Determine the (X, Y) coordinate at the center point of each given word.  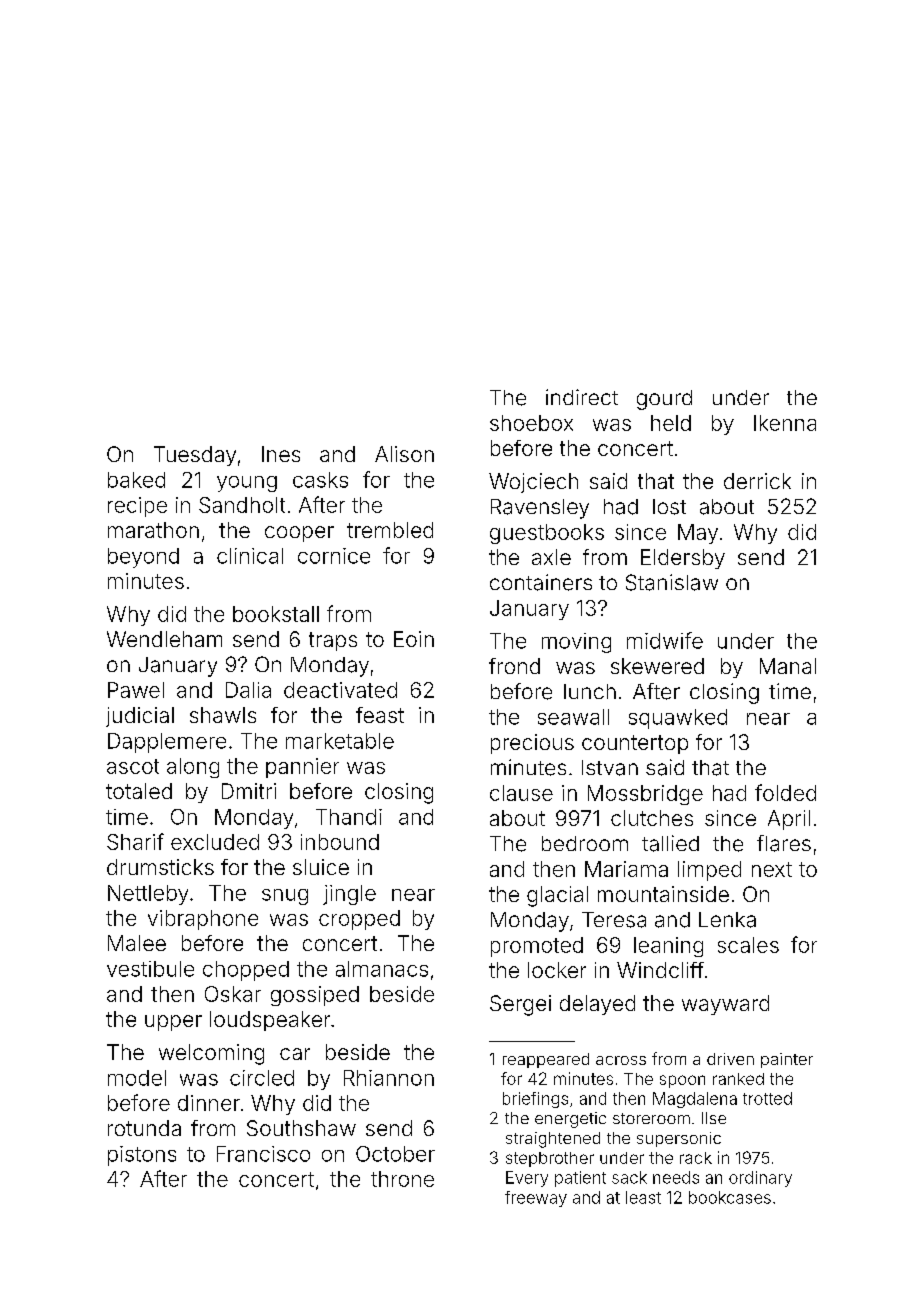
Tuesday (195, 456)
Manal (788, 666)
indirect (582, 397)
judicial (140, 717)
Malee (137, 943)
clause (521, 793)
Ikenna (785, 423)
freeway (536, 1199)
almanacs (382, 969)
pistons (142, 1156)
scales (748, 945)
